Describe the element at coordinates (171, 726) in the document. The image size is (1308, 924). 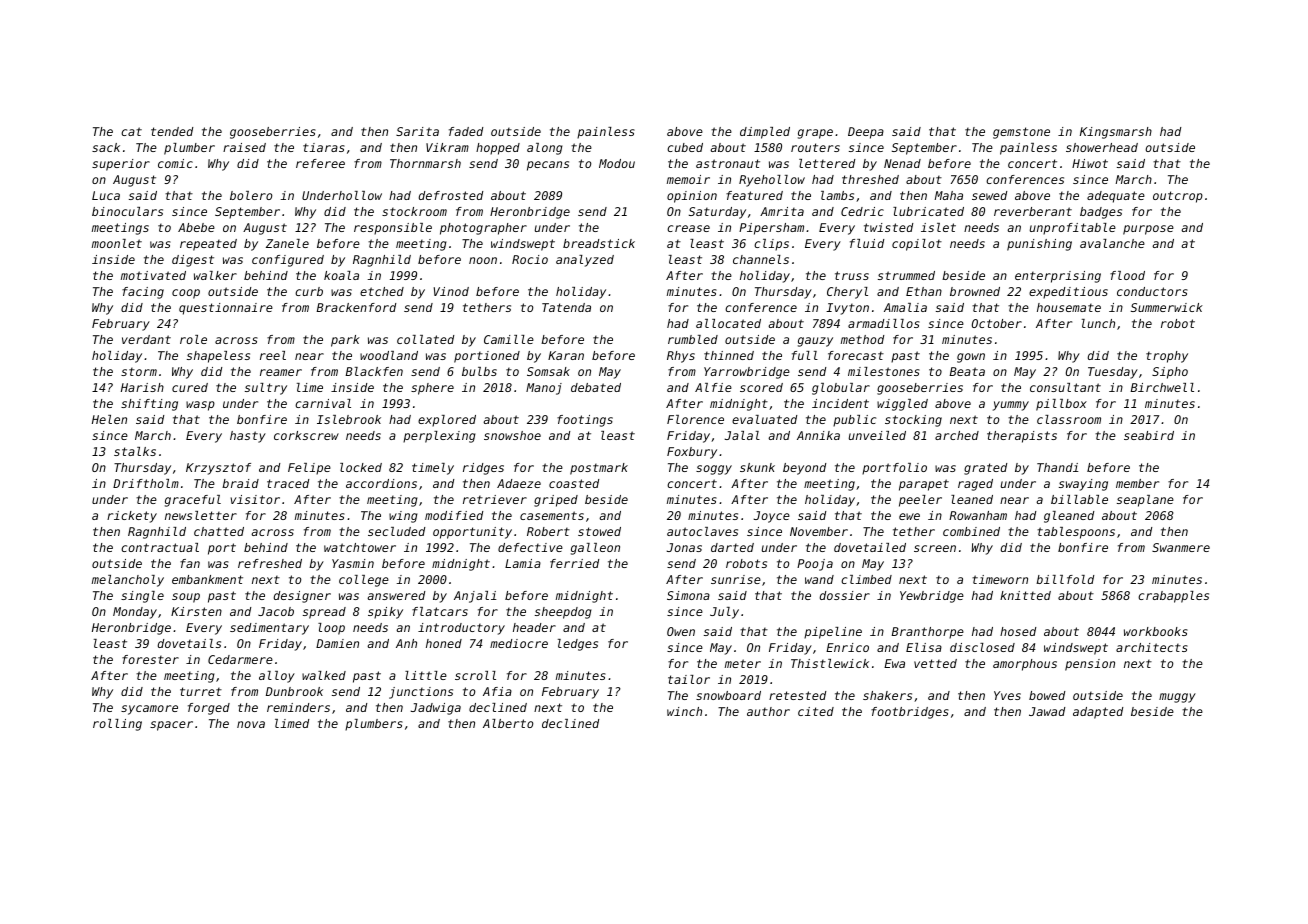
I see `spacer` at that location.
